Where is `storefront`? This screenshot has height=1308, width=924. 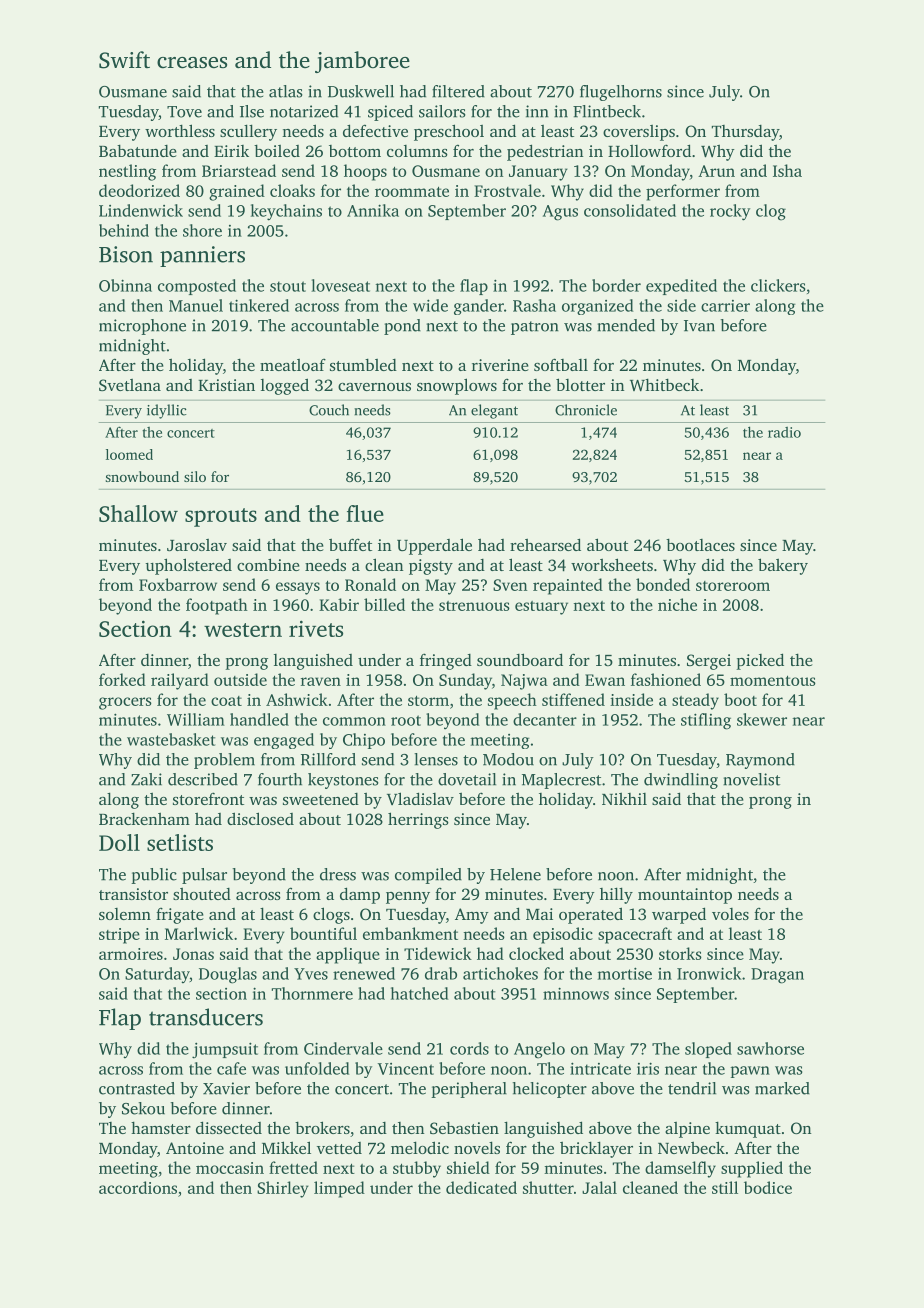 storefront is located at coordinates (208, 798).
